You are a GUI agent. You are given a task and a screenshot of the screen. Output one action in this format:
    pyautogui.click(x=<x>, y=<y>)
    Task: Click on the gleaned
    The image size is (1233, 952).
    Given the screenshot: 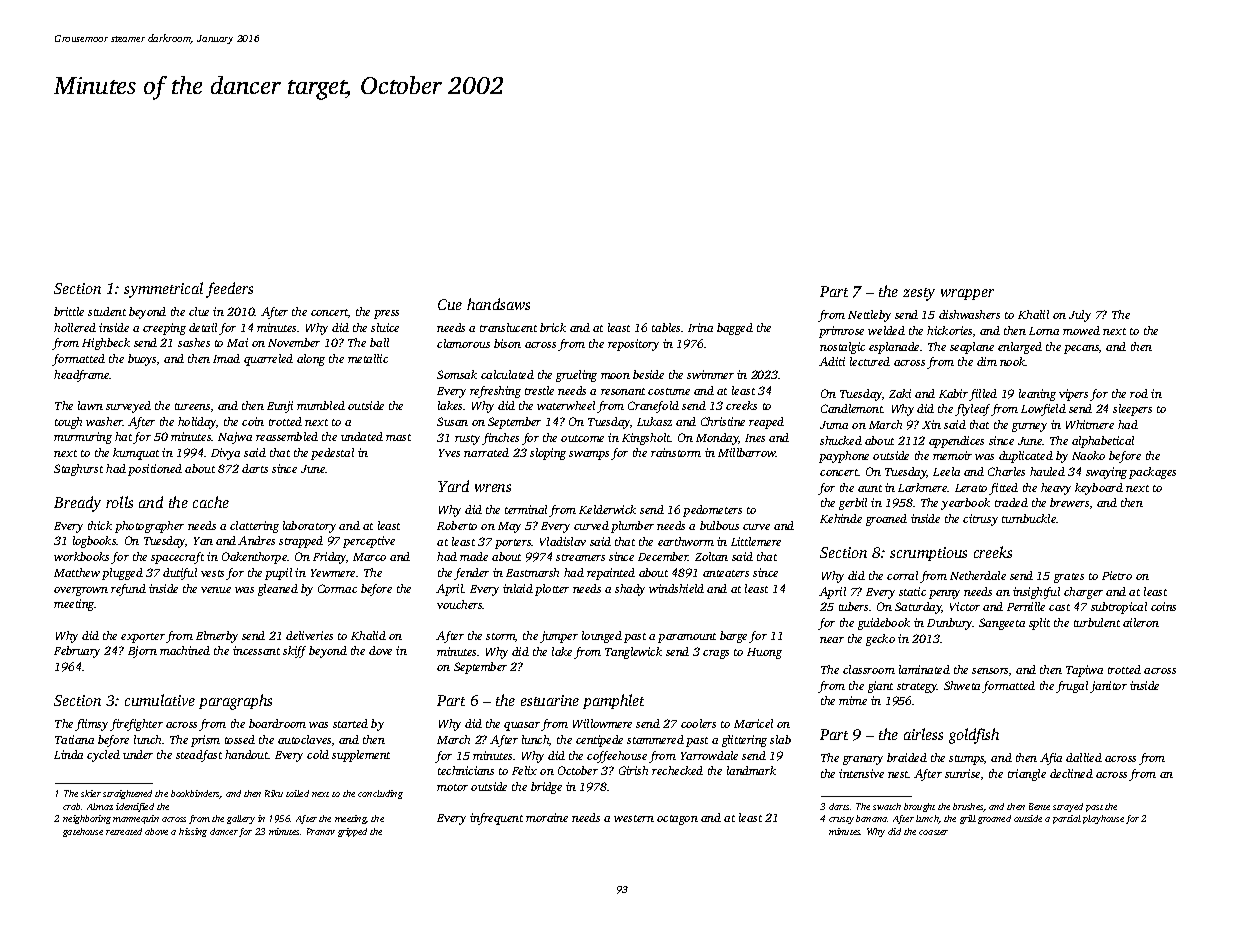 What is the action you would take?
    pyautogui.click(x=278, y=590)
